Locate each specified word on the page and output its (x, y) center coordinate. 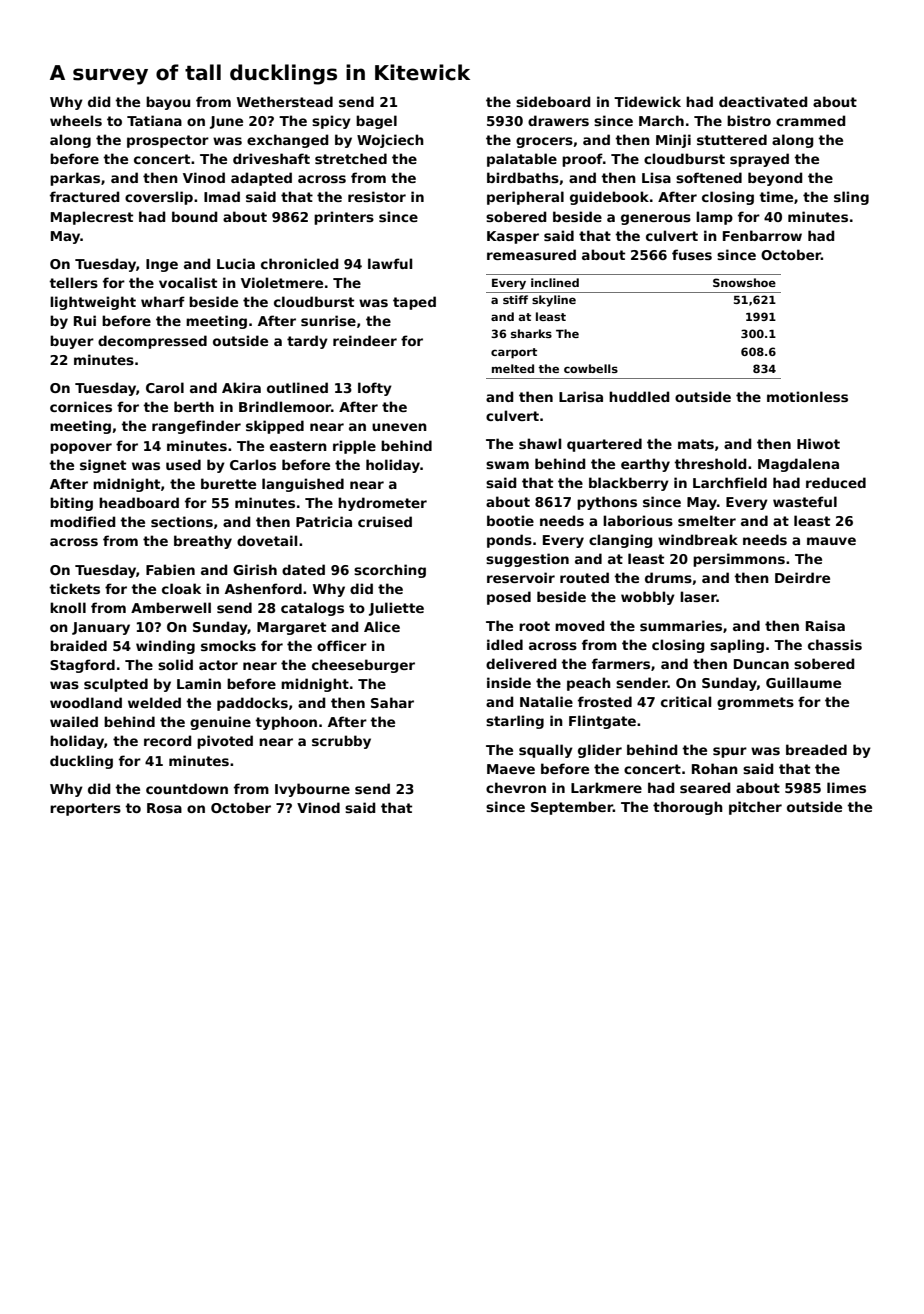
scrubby (341, 742)
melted (513, 368)
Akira (241, 387)
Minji (673, 141)
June (226, 122)
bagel (376, 122)
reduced (836, 482)
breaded (816, 749)
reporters (85, 809)
